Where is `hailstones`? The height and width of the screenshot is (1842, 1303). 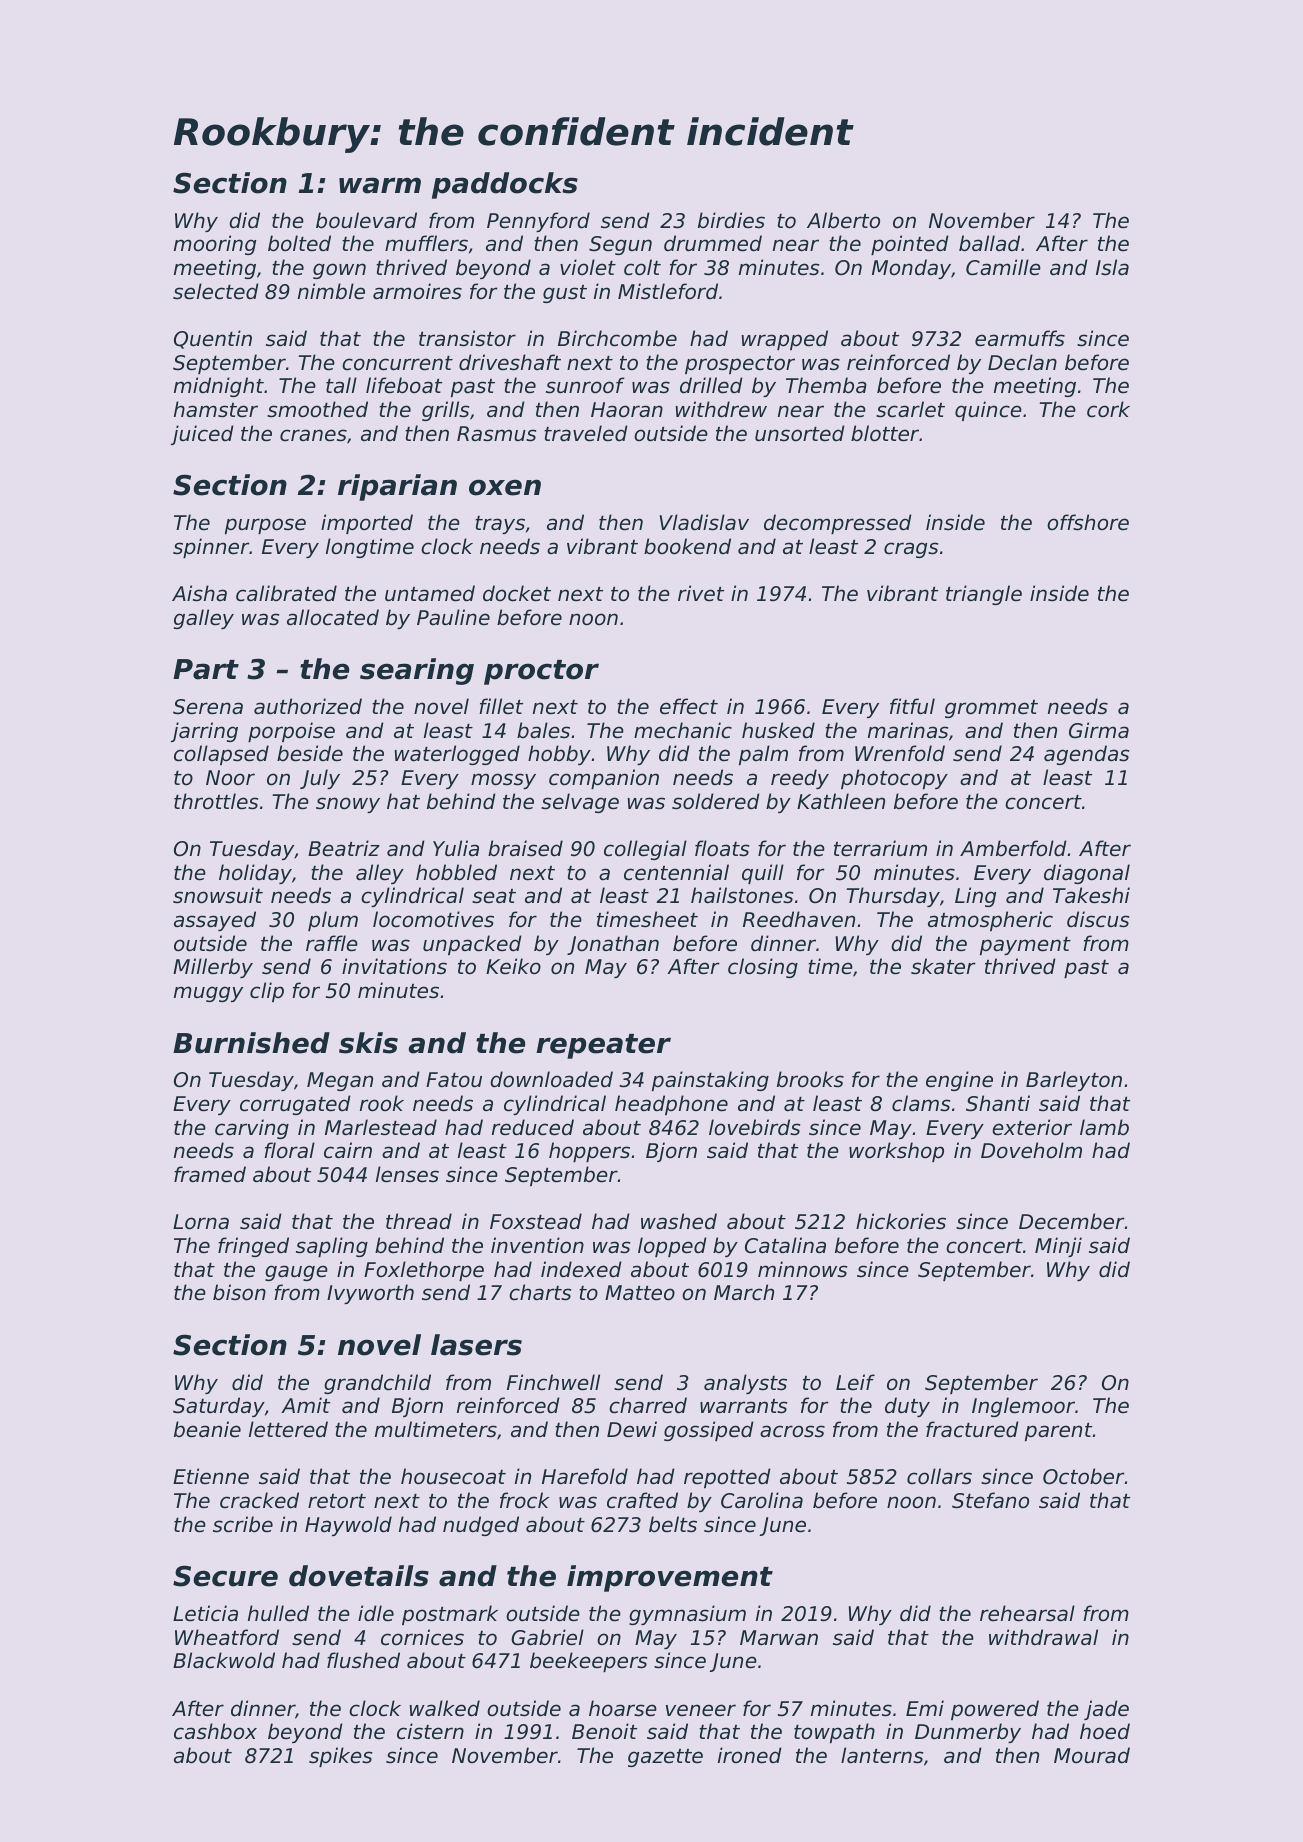
hailstones is located at coordinates (742, 895).
